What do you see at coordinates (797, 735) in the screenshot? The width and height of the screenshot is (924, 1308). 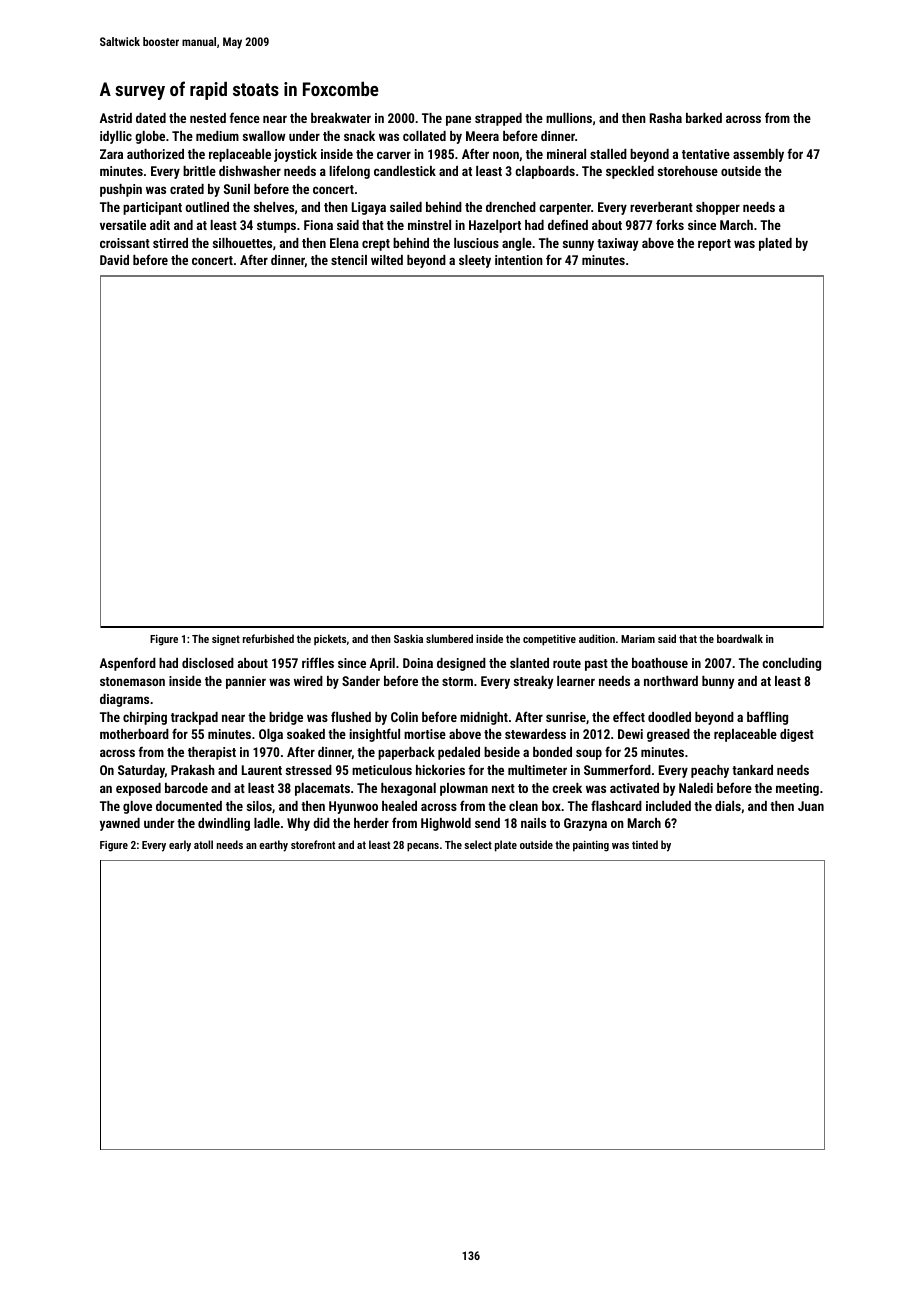 I see `digest` at bounding box center [797, 735].
